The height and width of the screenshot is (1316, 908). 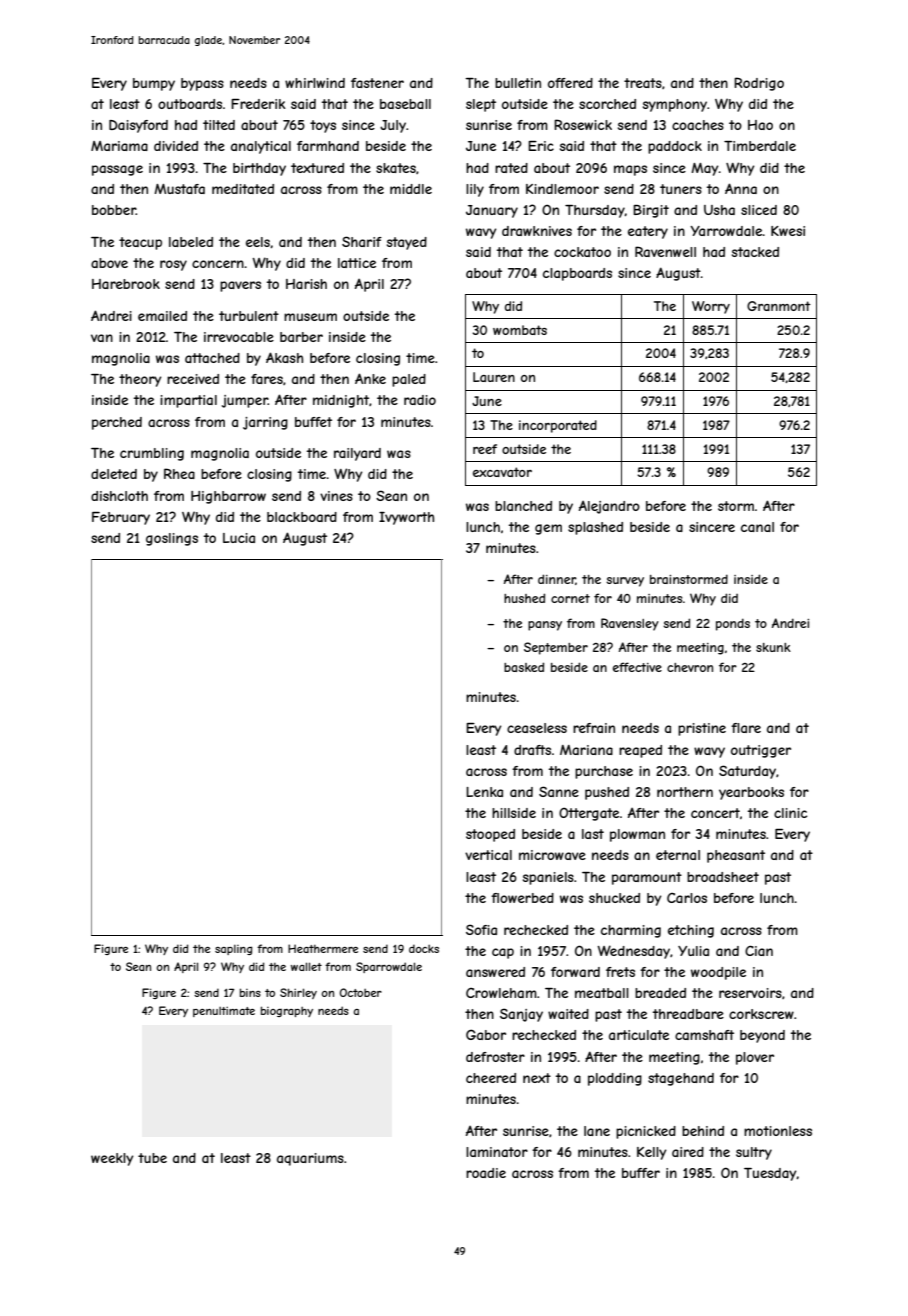 What do you see at coordinates (202, 84) in the screenshot?
I see `bypass` at bounding box center [202, 84].
